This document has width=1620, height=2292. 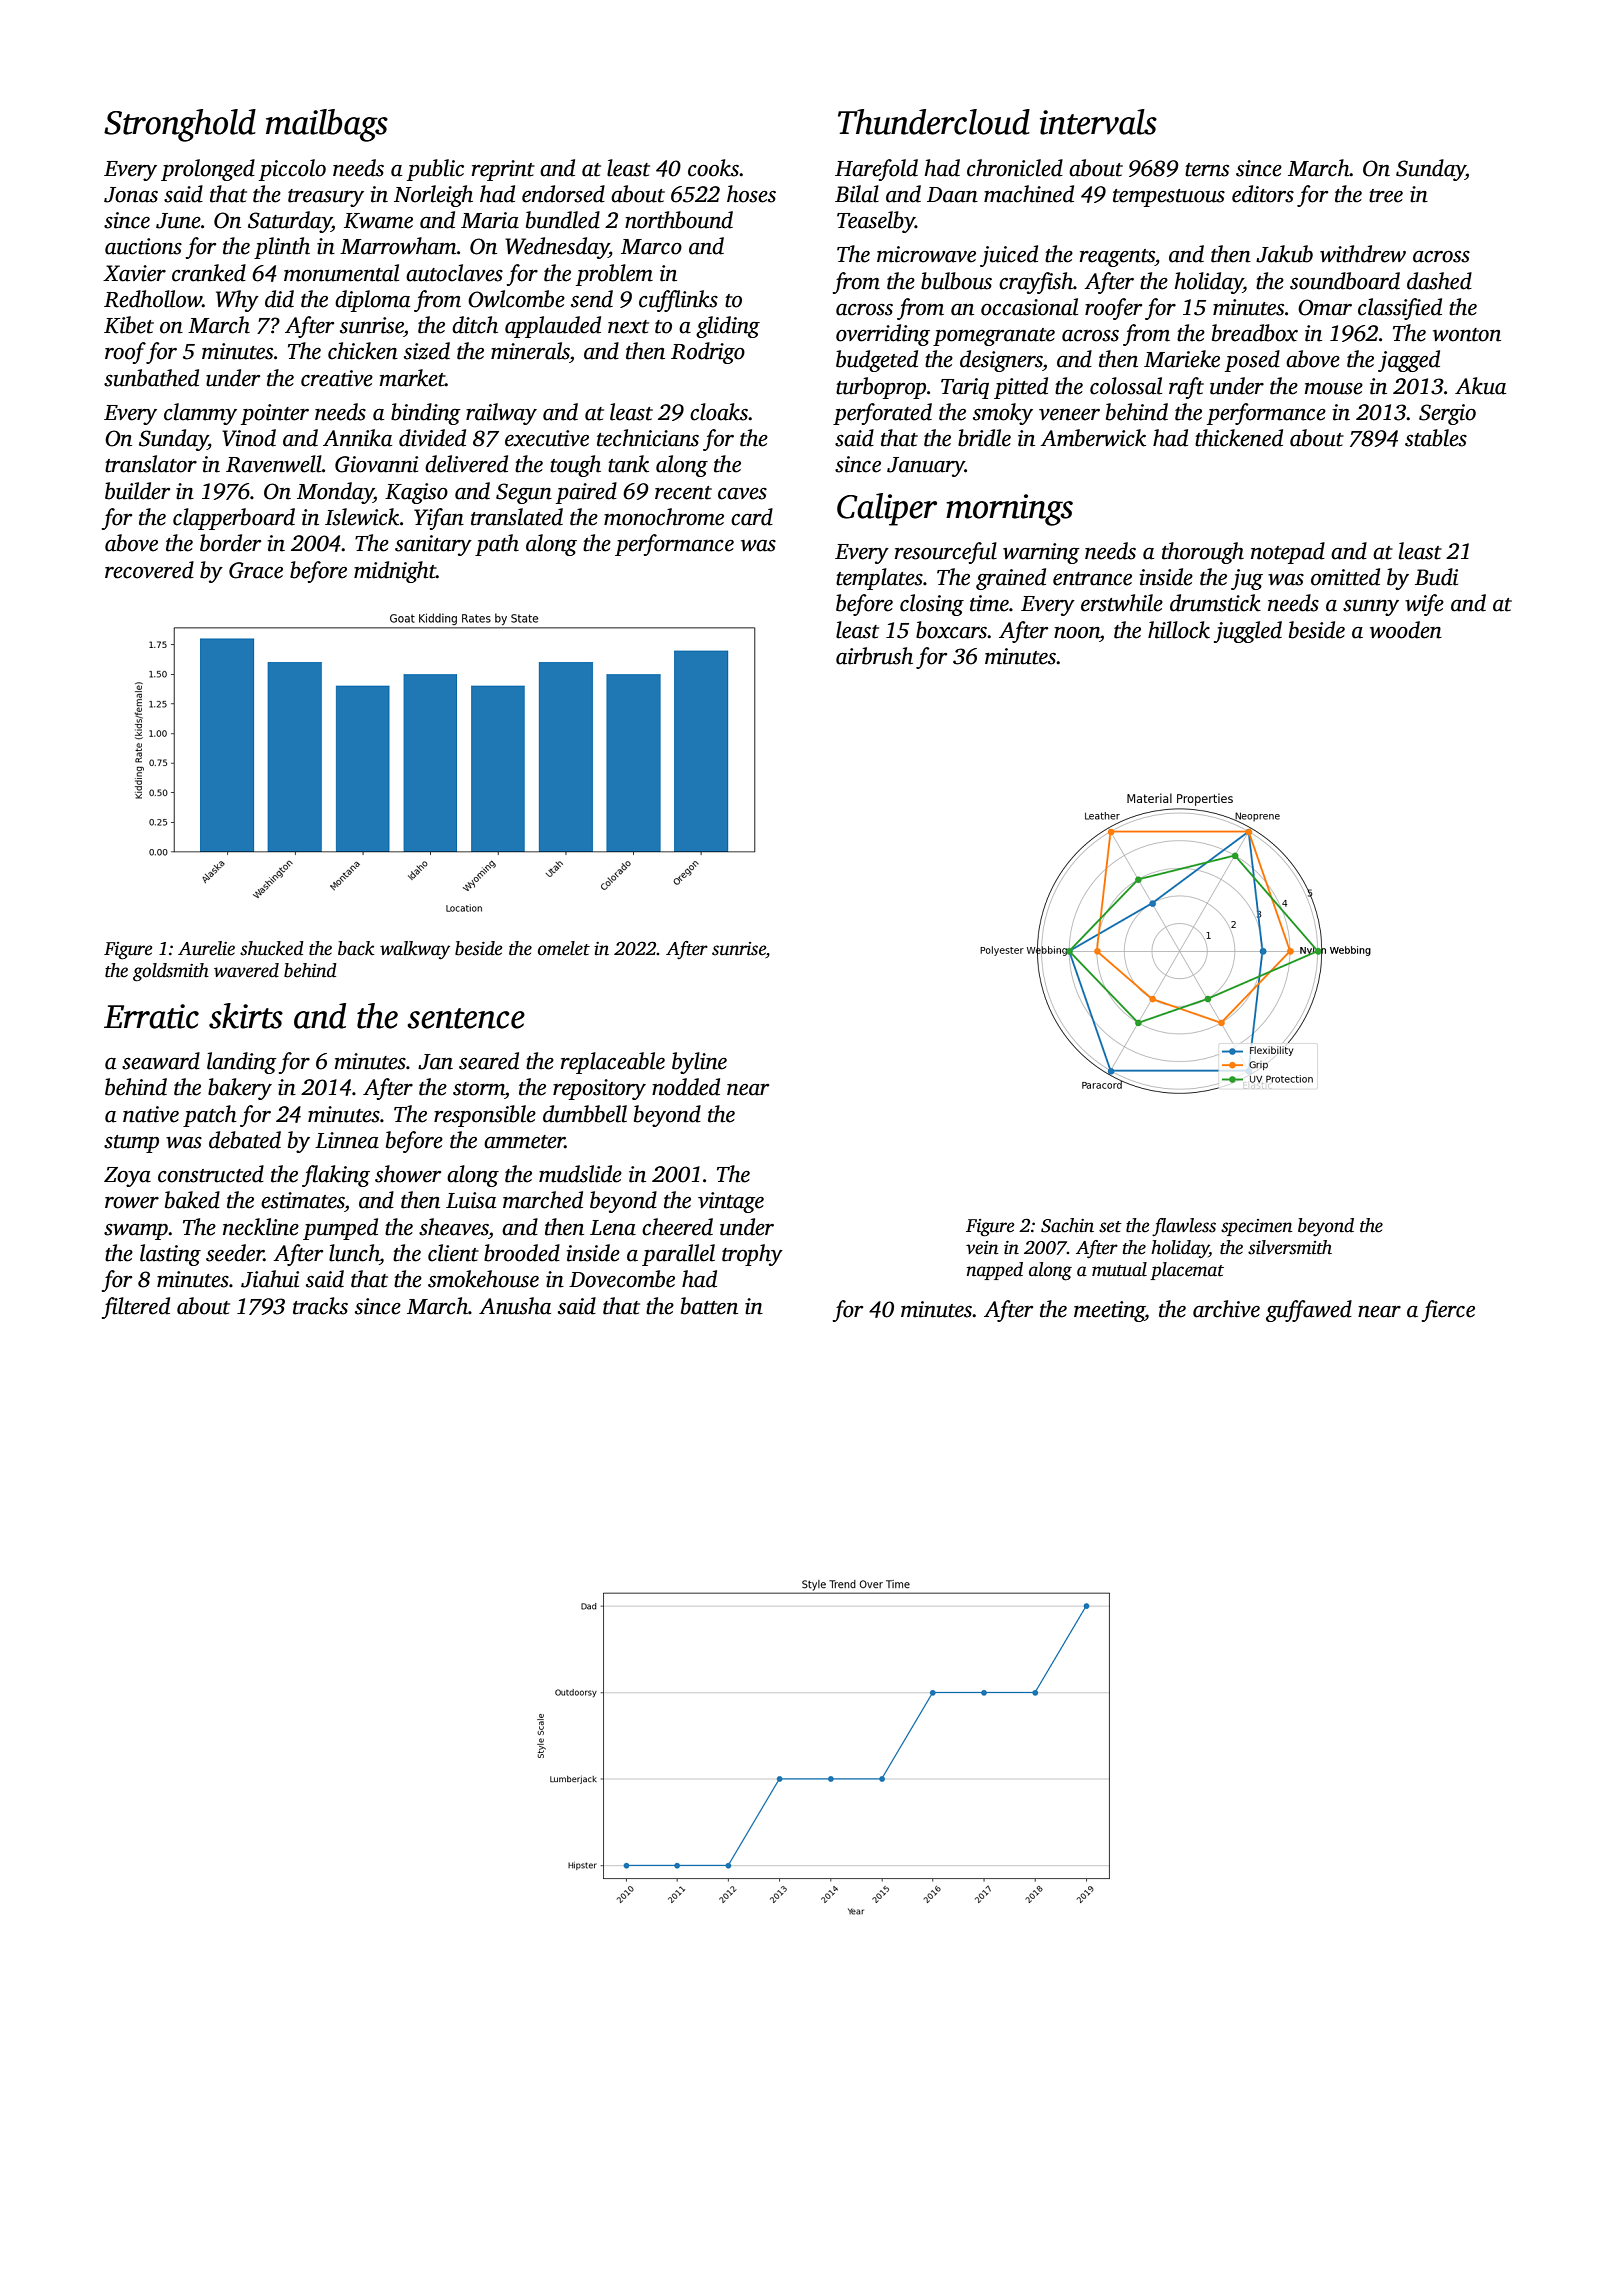 What do you see at coordinates (256, 570) in the document?
I see `Grace` at bounding box center [256, 570].
